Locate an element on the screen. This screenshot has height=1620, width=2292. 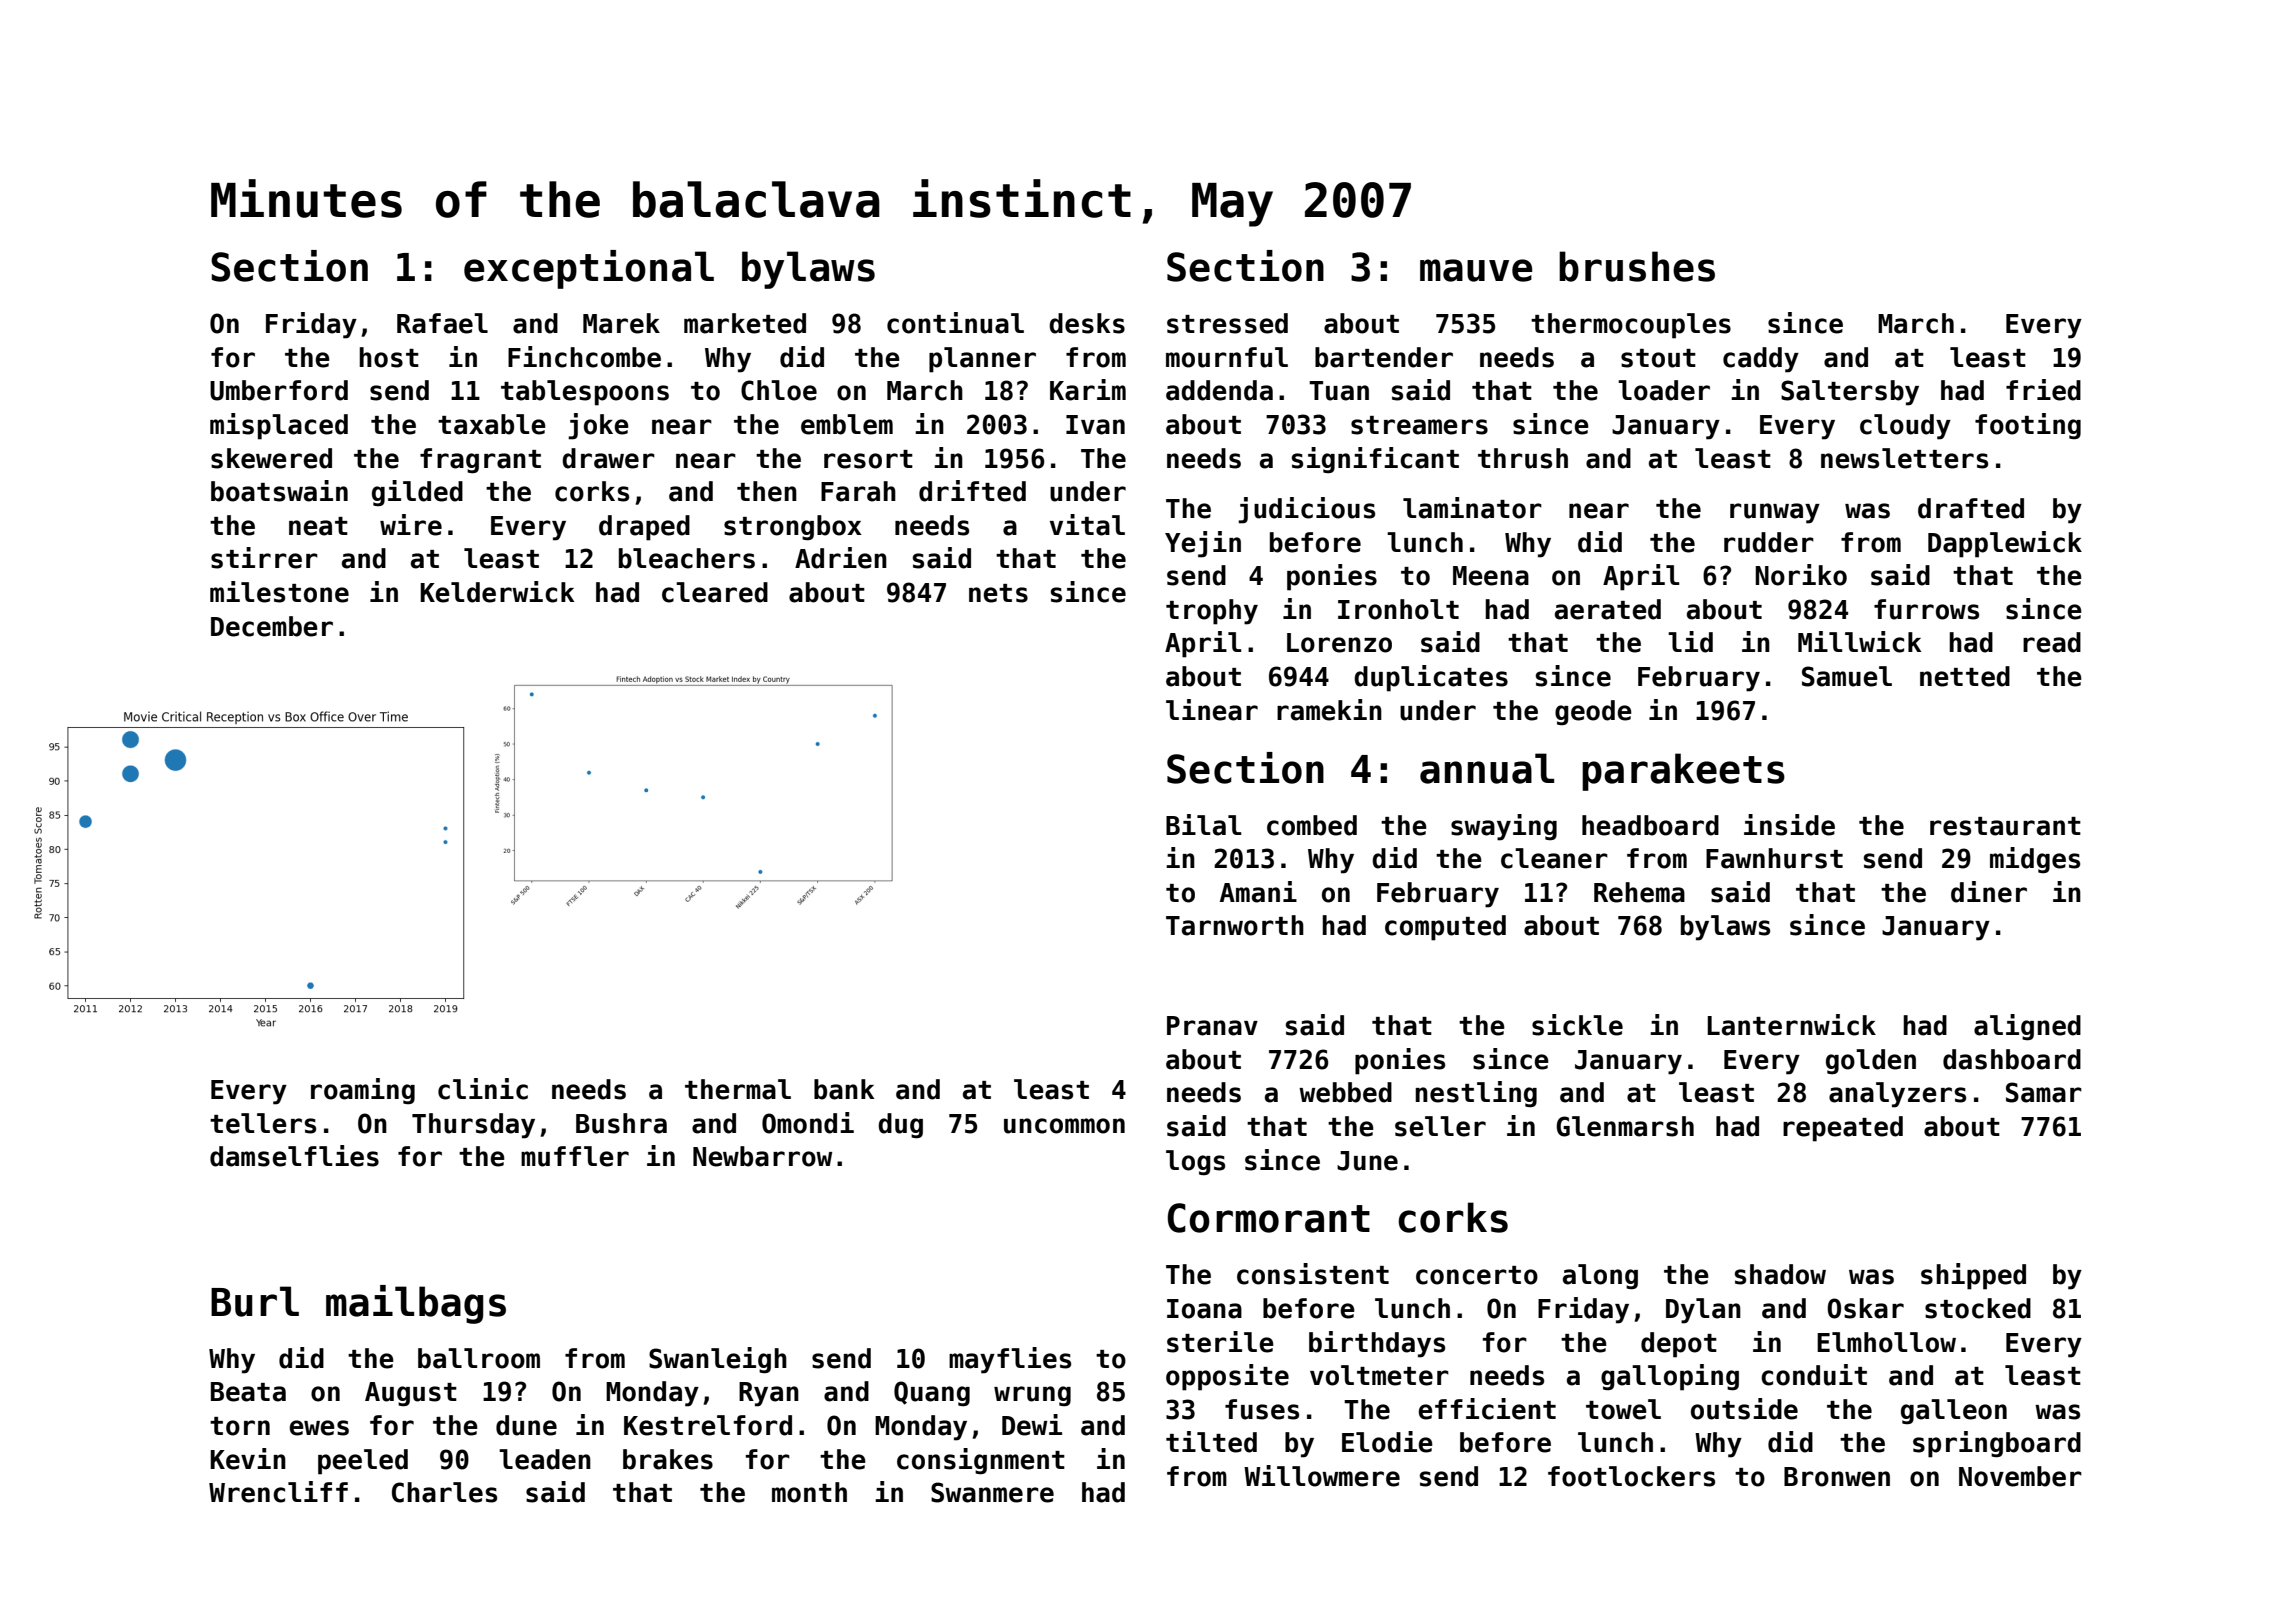
milestone is located at coordinates (279, 592).
